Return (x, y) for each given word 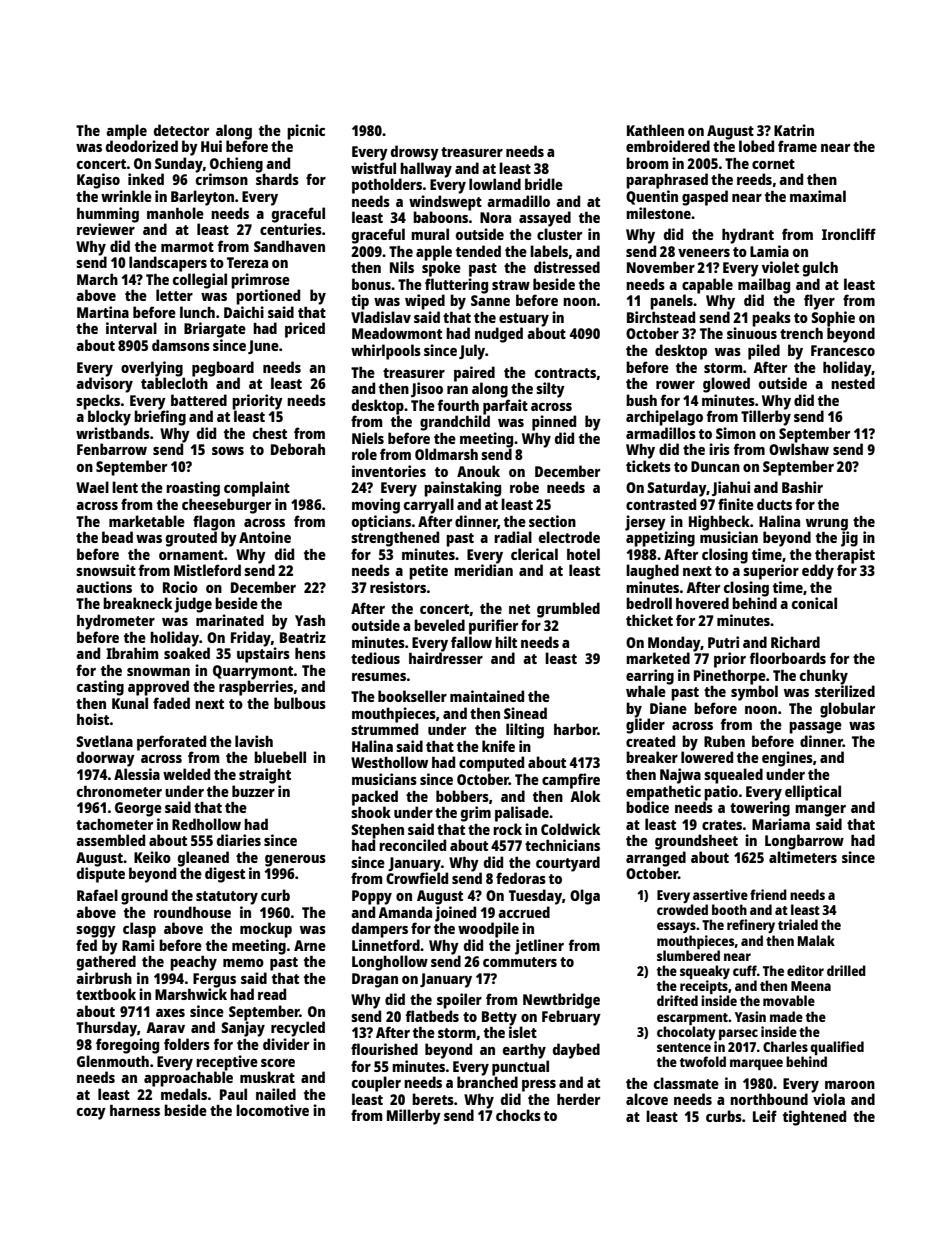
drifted (677, 1000)
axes (170, 1013)
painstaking (462, 489)
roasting (193, 489)
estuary (524, 320)
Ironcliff (849, 234)
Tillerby (766, 418)
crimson (222, 179)
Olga (585, 897)
